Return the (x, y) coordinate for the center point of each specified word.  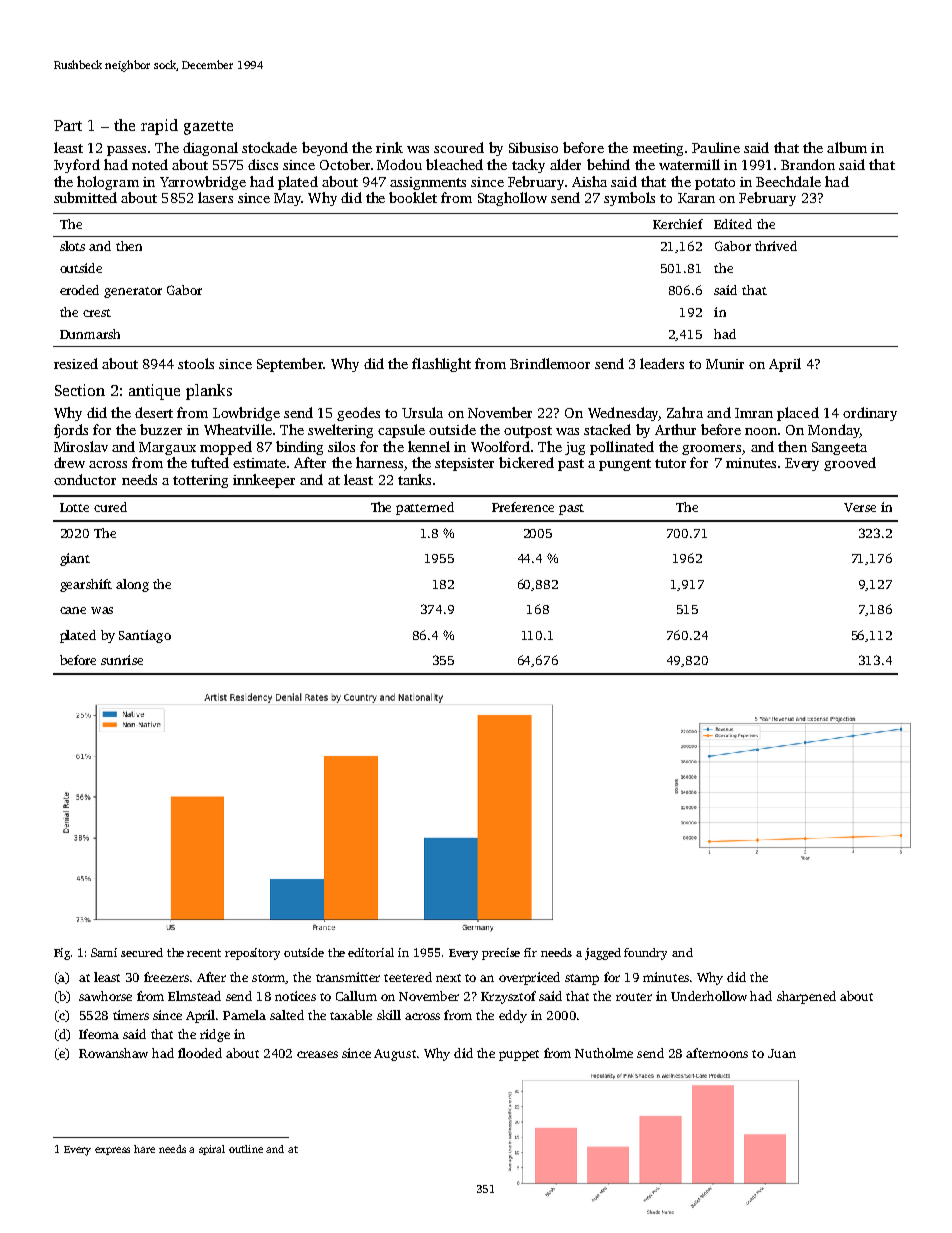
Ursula (422, 412)
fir (530, 952)
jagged (603, 954)
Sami (104, 952)
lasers (215, 197)
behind (608, 164)
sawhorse (105, 996)
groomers (711, 450)
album (847, 147)
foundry (645, 954)
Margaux (167, 448)
